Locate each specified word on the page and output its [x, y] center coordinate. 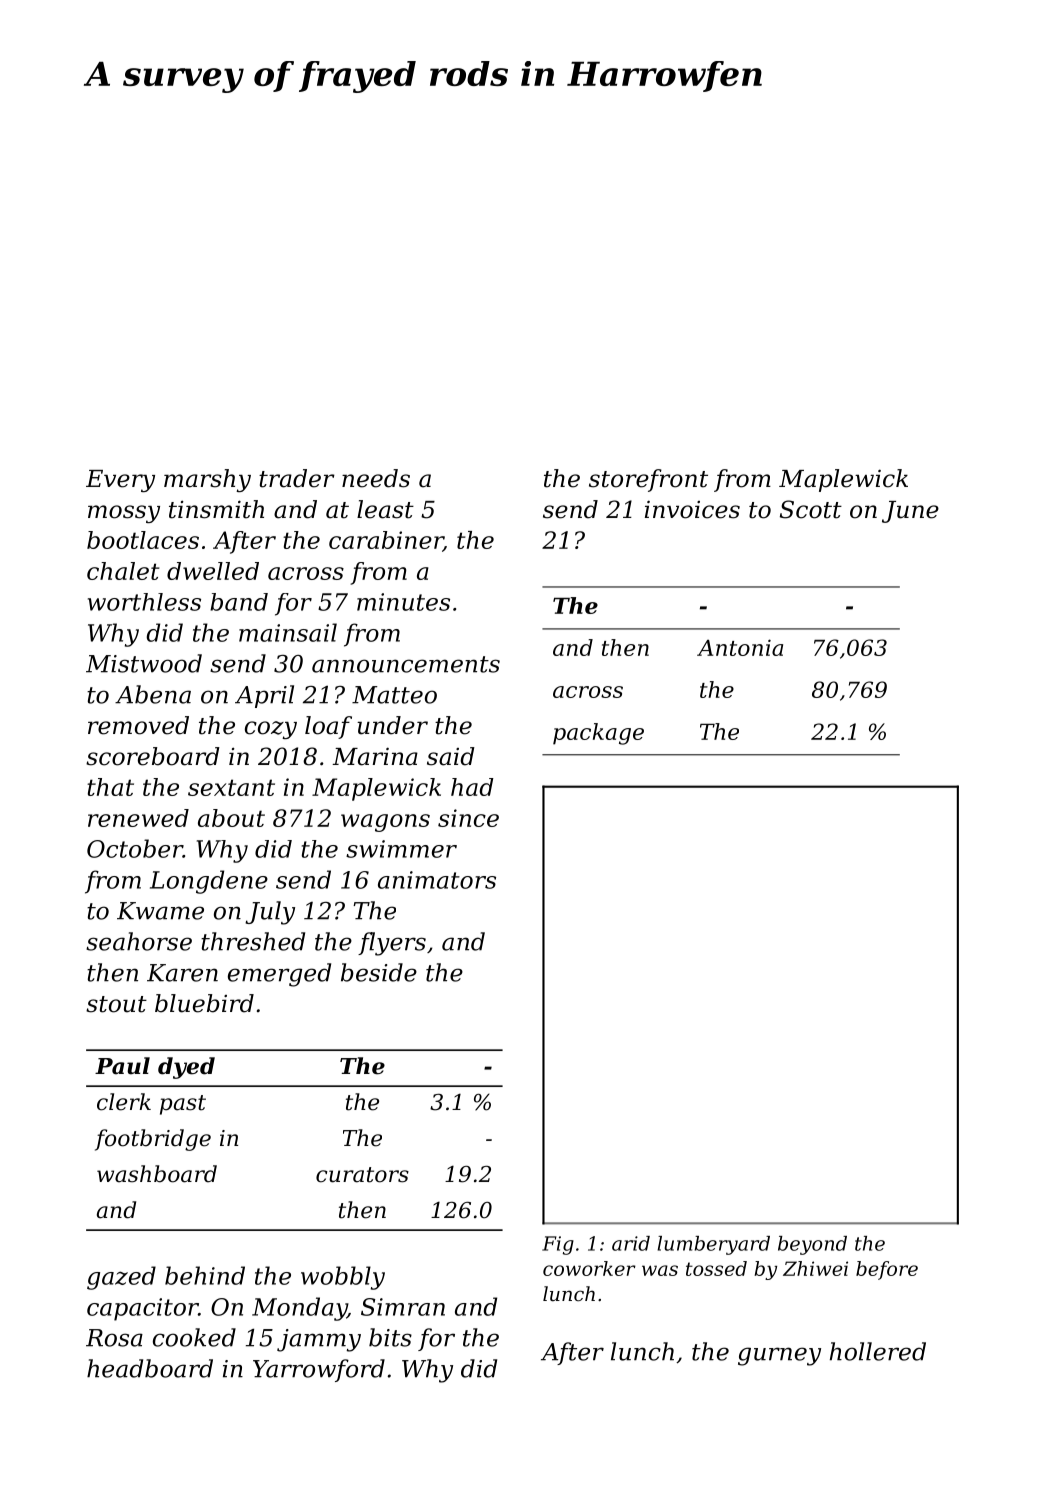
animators [437, 880]
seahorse [139, 941]
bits [390, 1337]
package [598, 734]
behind [205, 1275]
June [910, 512]
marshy [207, 480]
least [385, 509]
